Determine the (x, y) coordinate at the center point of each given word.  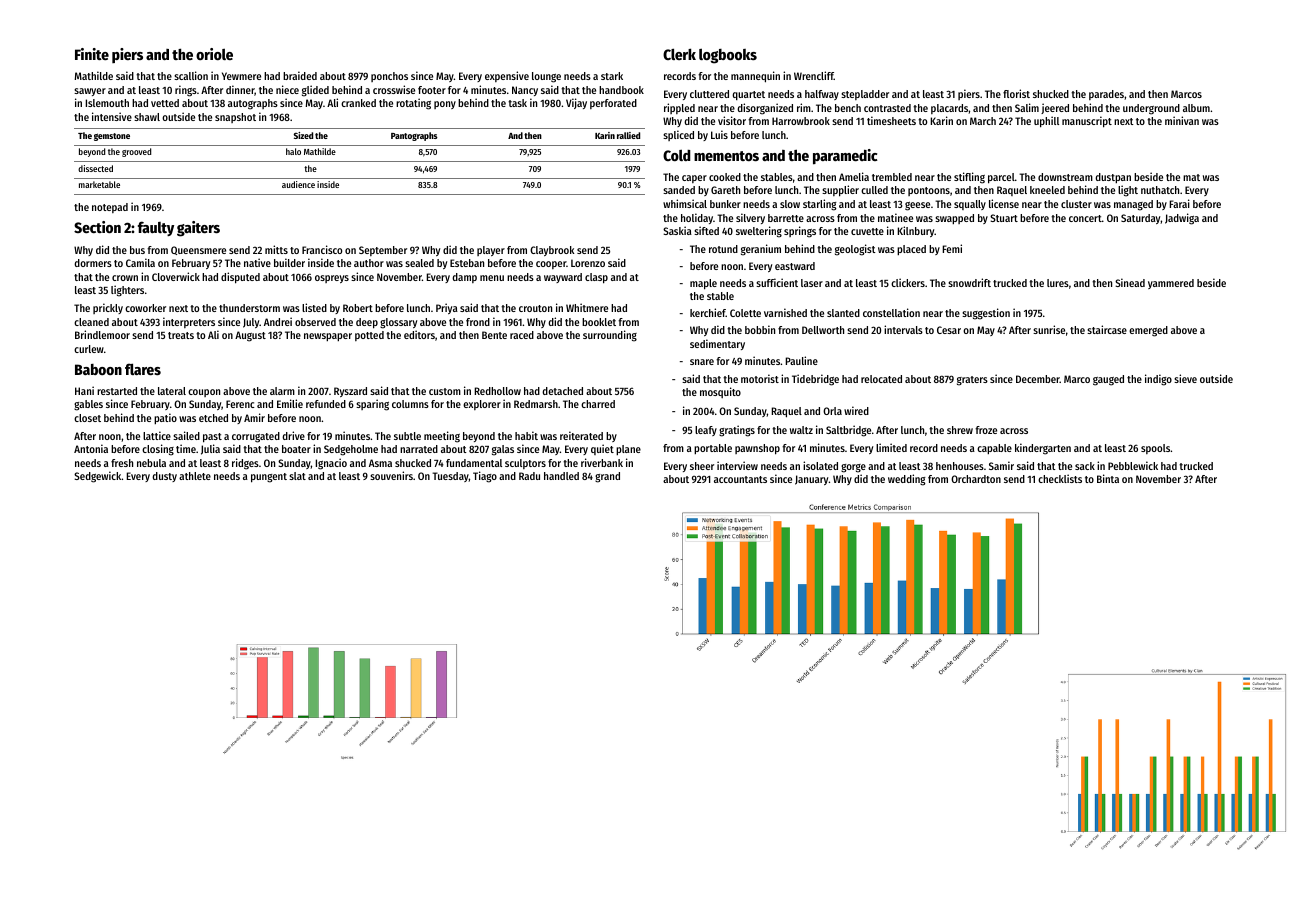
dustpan (1113, 178)
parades (1106, 95)
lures (1058, 283)
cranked (358, 103)
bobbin (760, 329)
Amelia (854, 176)
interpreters (189, 322)
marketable (99, 184)
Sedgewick (98, 477)
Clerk (679, 54)
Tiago (485, 477)
